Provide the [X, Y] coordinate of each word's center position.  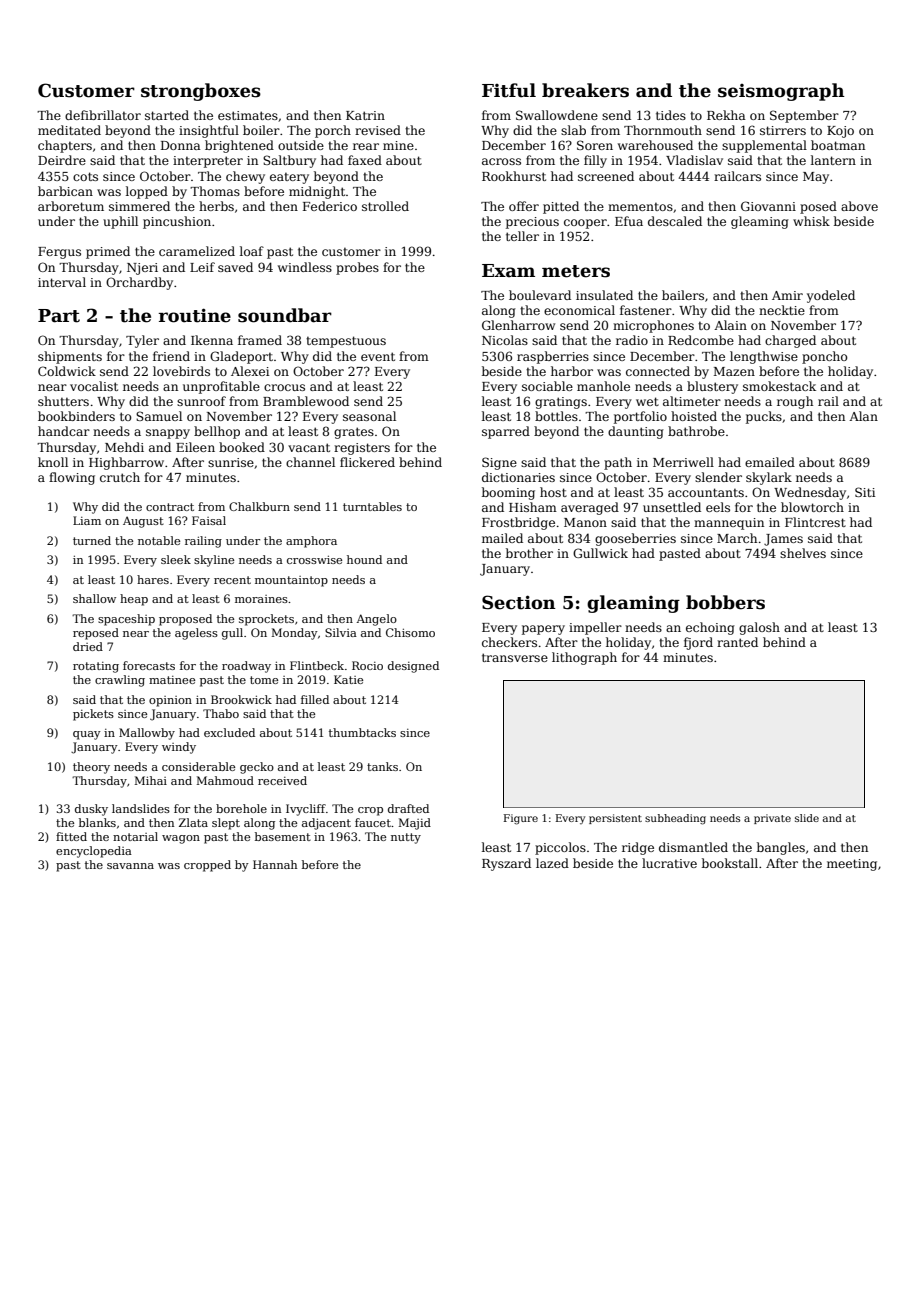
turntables [372, 506]
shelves [803, 553]
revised [378, 130]
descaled [675, 221]
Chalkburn [259, 506]
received [282, 780]
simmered [139, 206]
